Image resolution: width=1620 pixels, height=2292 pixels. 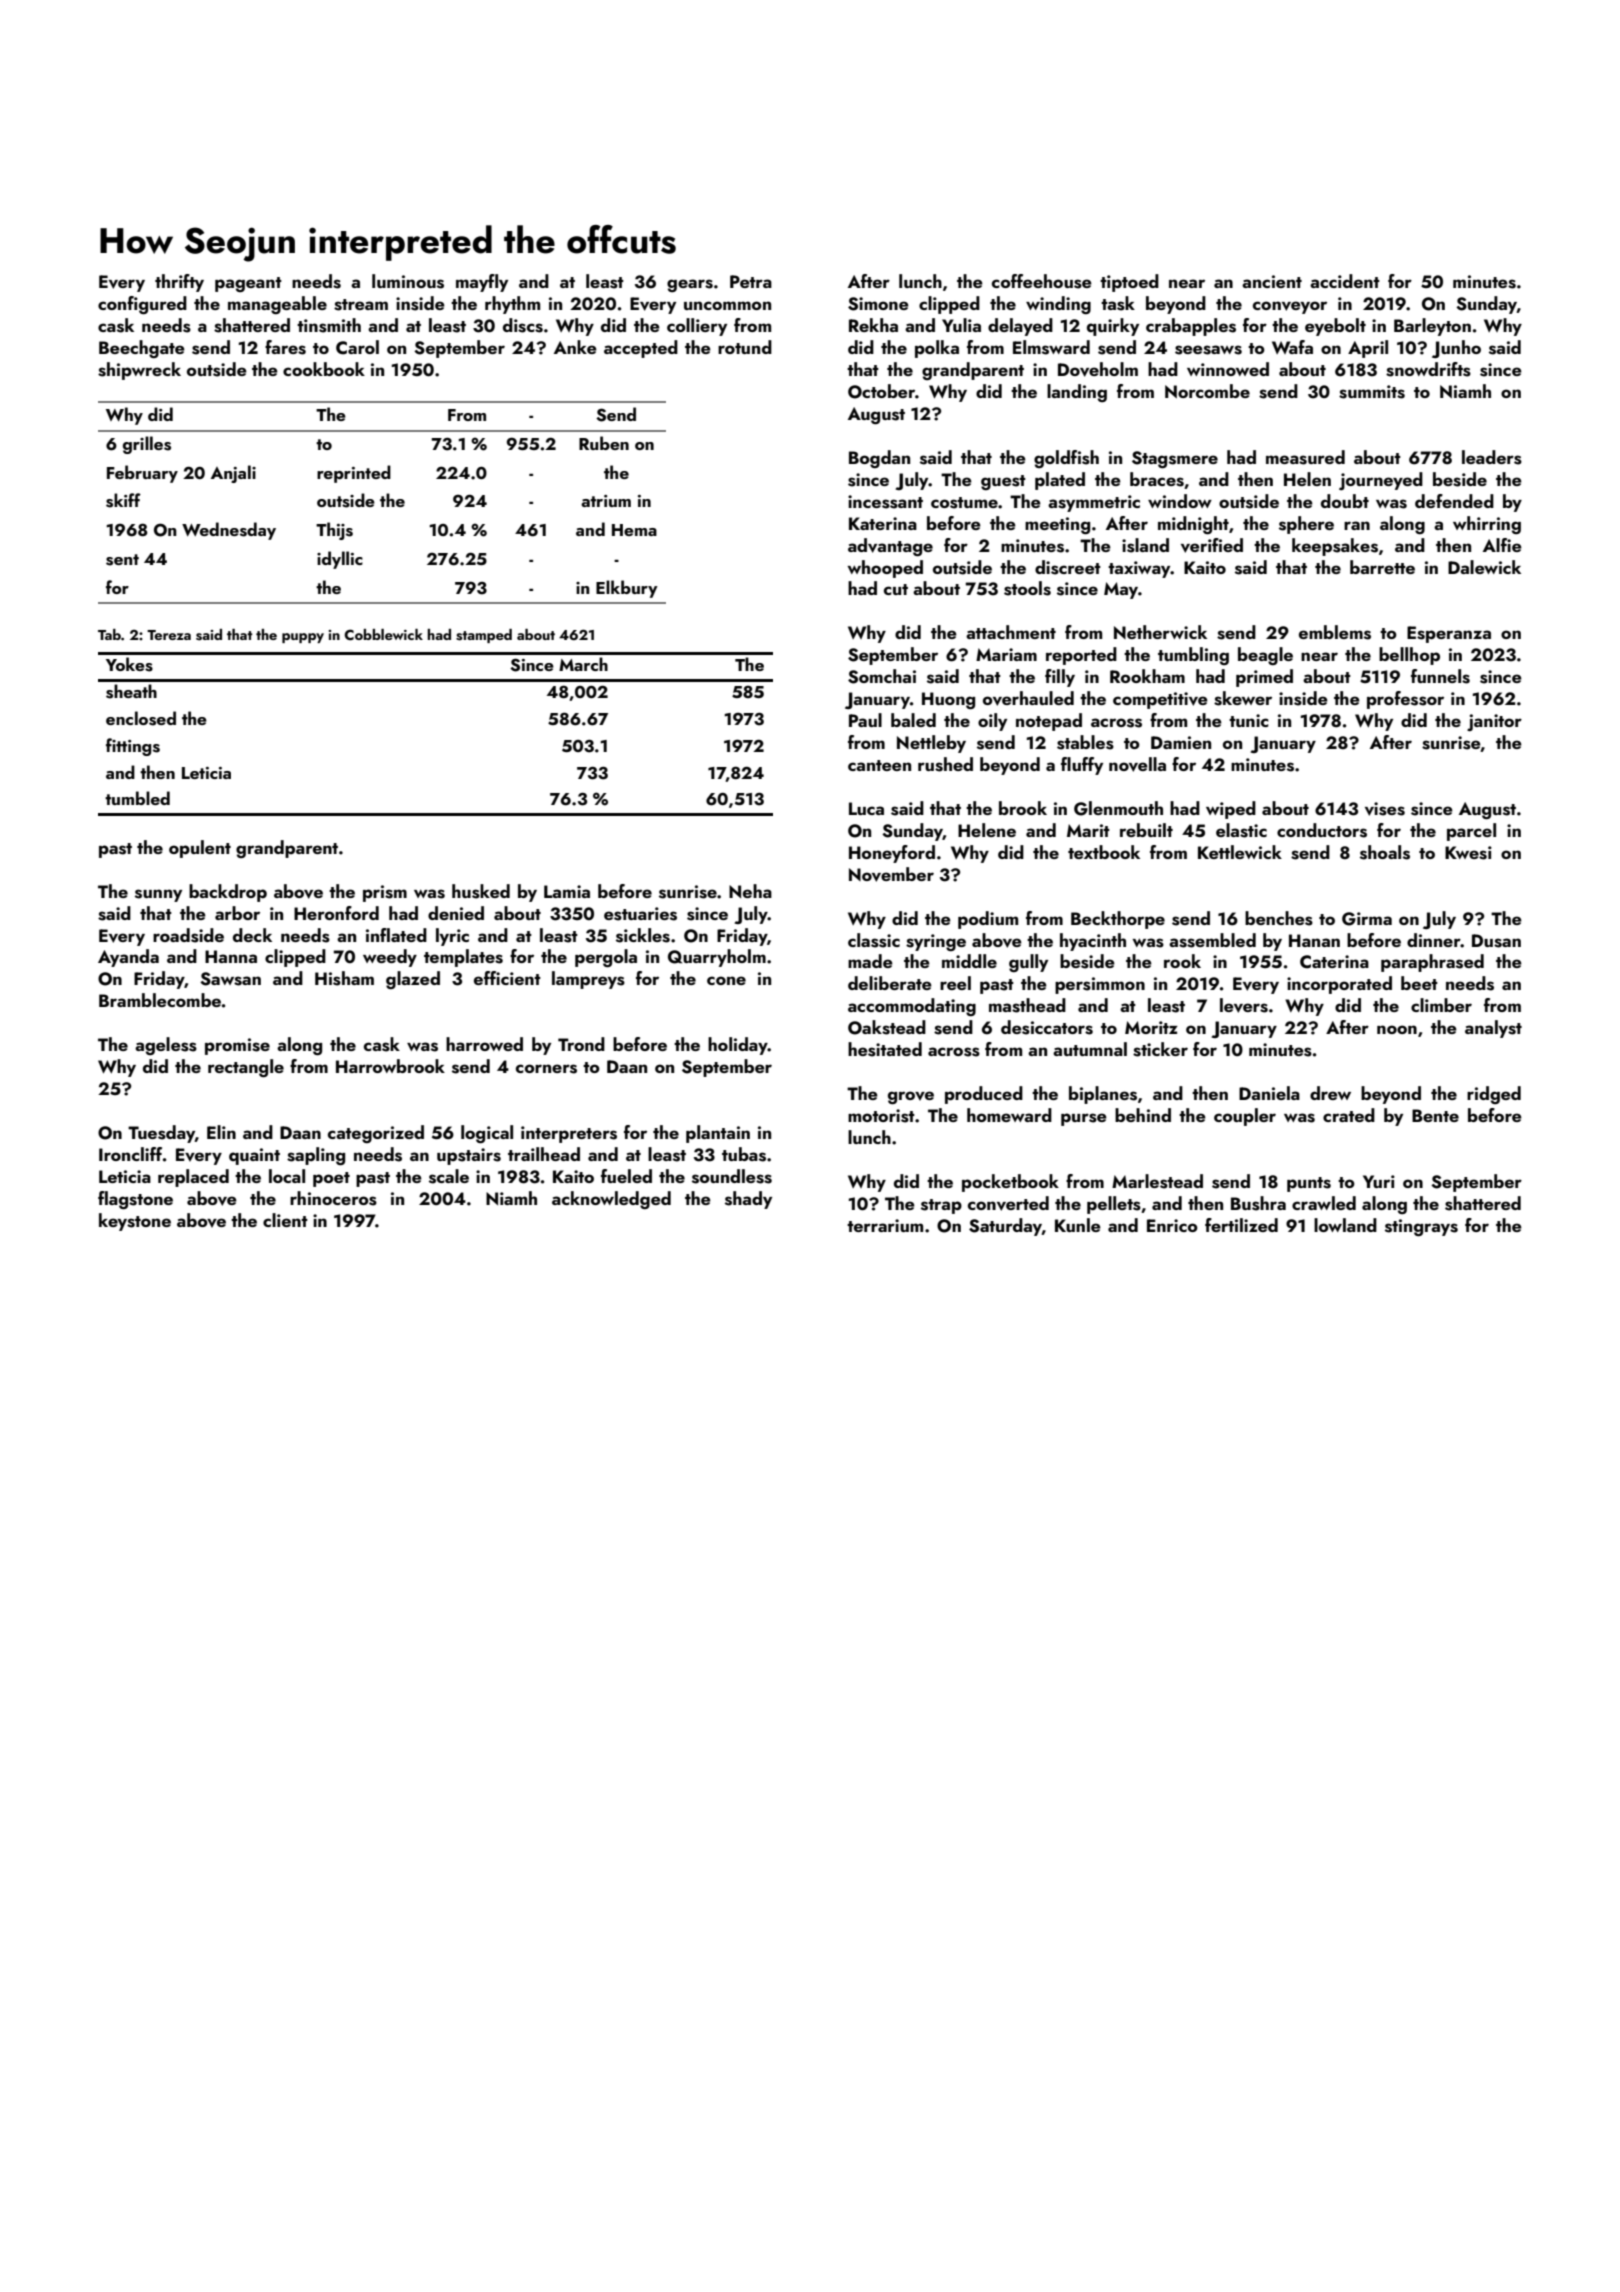 What do you see at coordinates (1432, 327) in the screenshot?
I see `Barleyton` at bounding box center [1432, 327].
